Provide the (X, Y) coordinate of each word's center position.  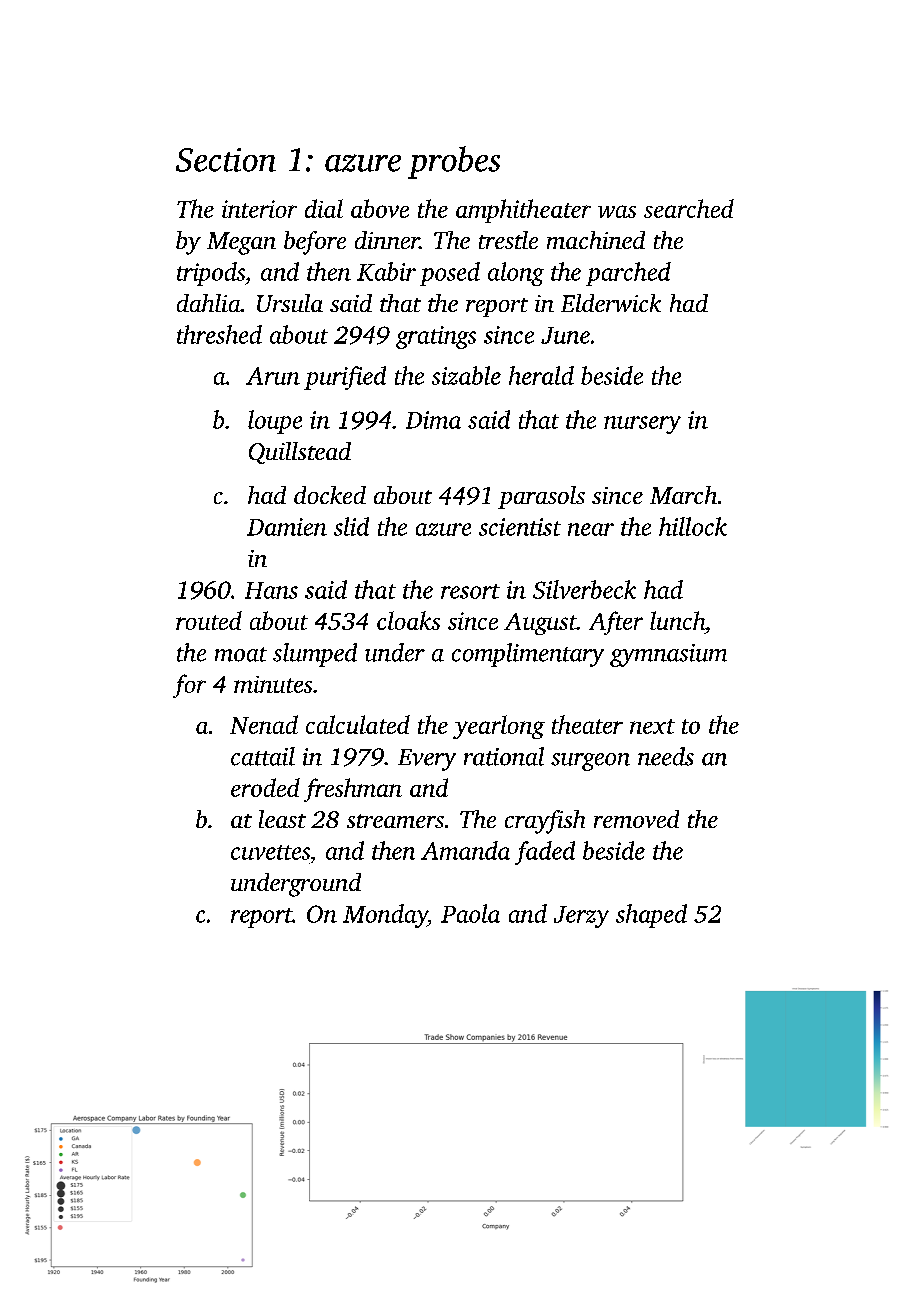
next (652, 726)
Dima (433, 420)
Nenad (264, 724)
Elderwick (611, 303)
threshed (219, 334)
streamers (395, 821)
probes (454, 162)
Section (226, 160)
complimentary (528, 655)
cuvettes (270, 852)
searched (689, 208)
